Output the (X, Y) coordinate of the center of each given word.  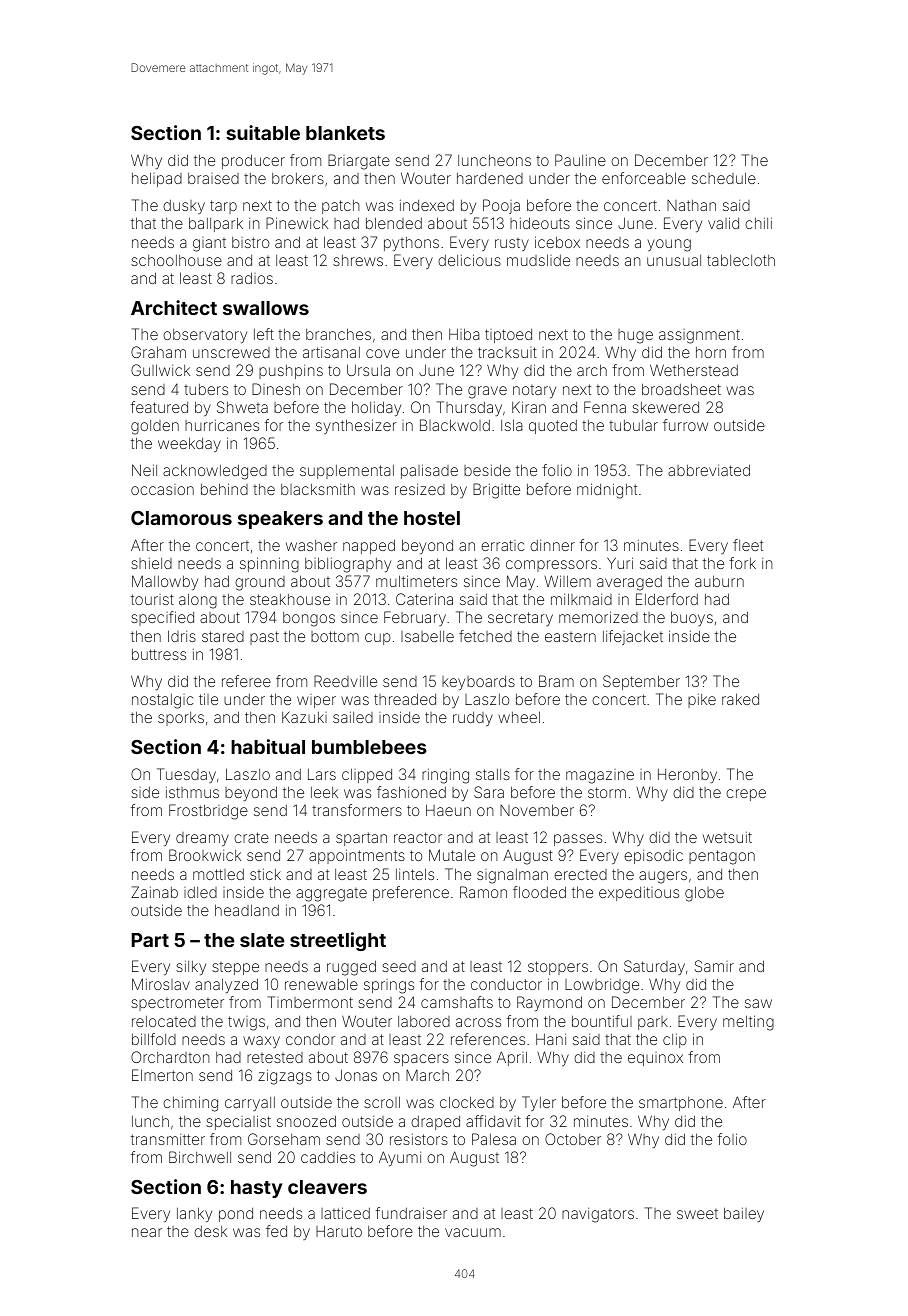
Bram (556, 681)
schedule (724, 178)
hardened (490, 178)
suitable (263, 132)
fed (276, 1231)
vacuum (473, 1232)
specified (162, 618)
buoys (692, 618)
